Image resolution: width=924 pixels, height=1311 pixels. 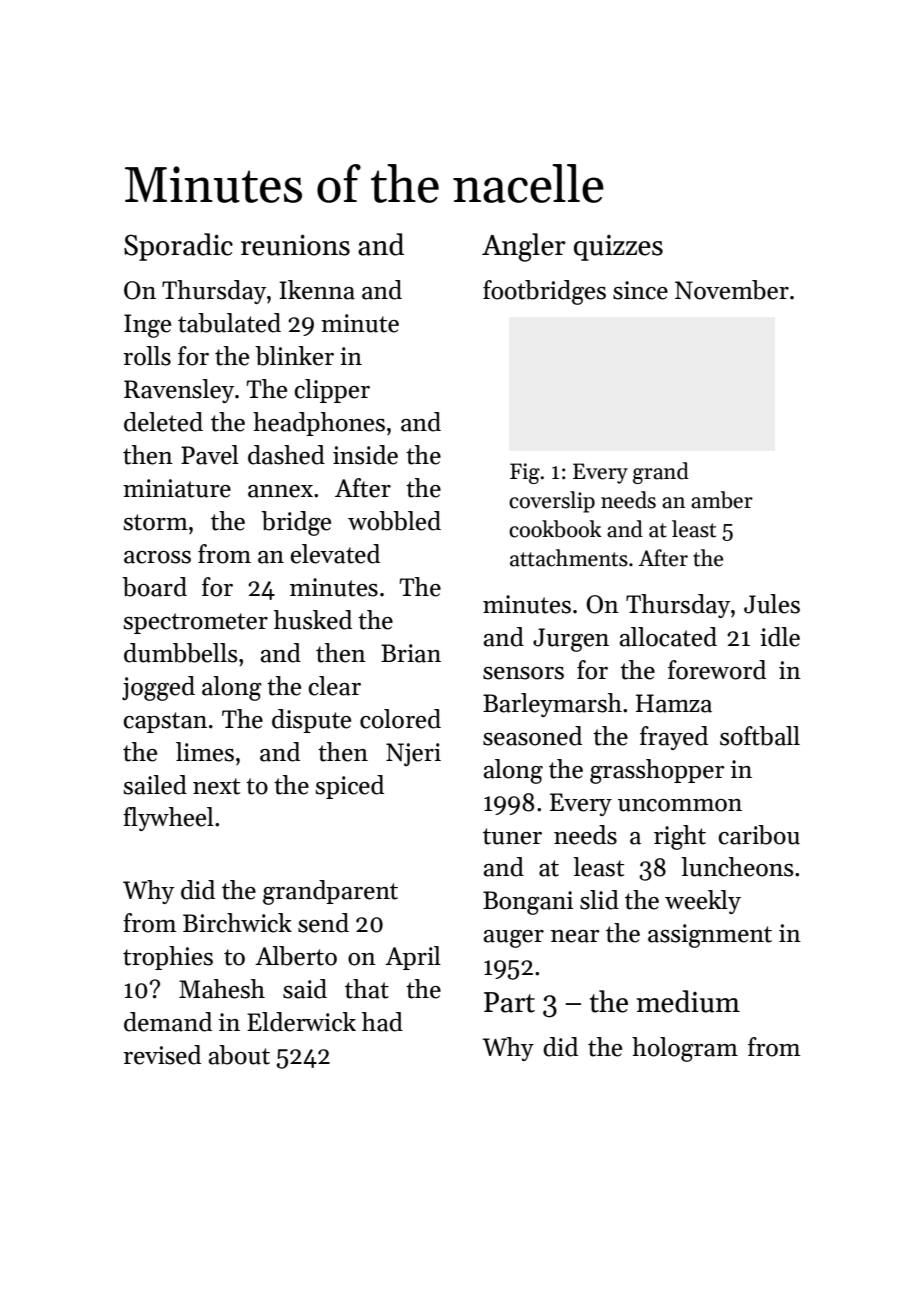 What do you see at coordinates (163, 422) in the screenshot?
I see `deleted` at bounding box center [163, 422].
